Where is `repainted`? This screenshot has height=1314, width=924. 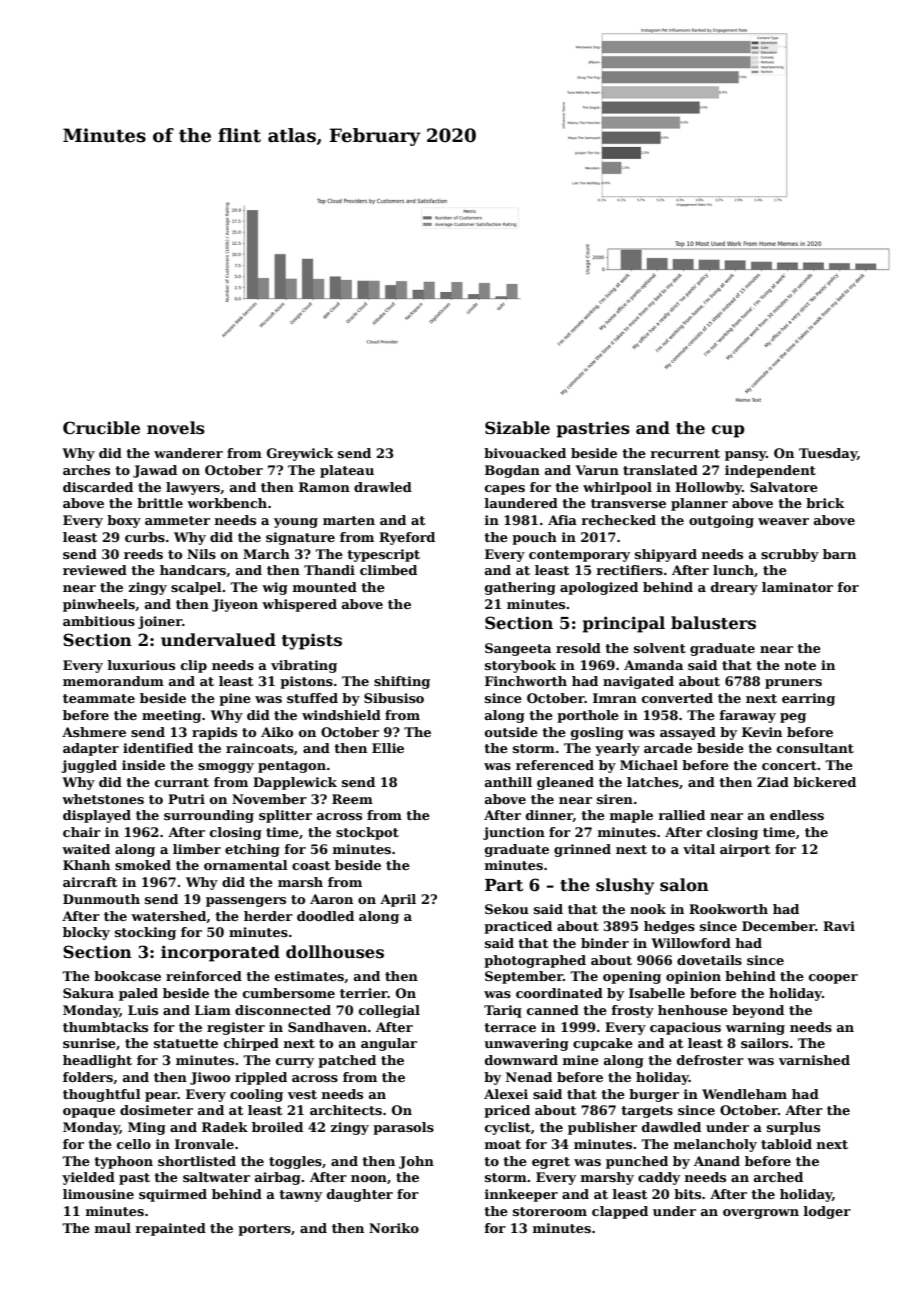 repainted is located at coordinates (171, 1229).
